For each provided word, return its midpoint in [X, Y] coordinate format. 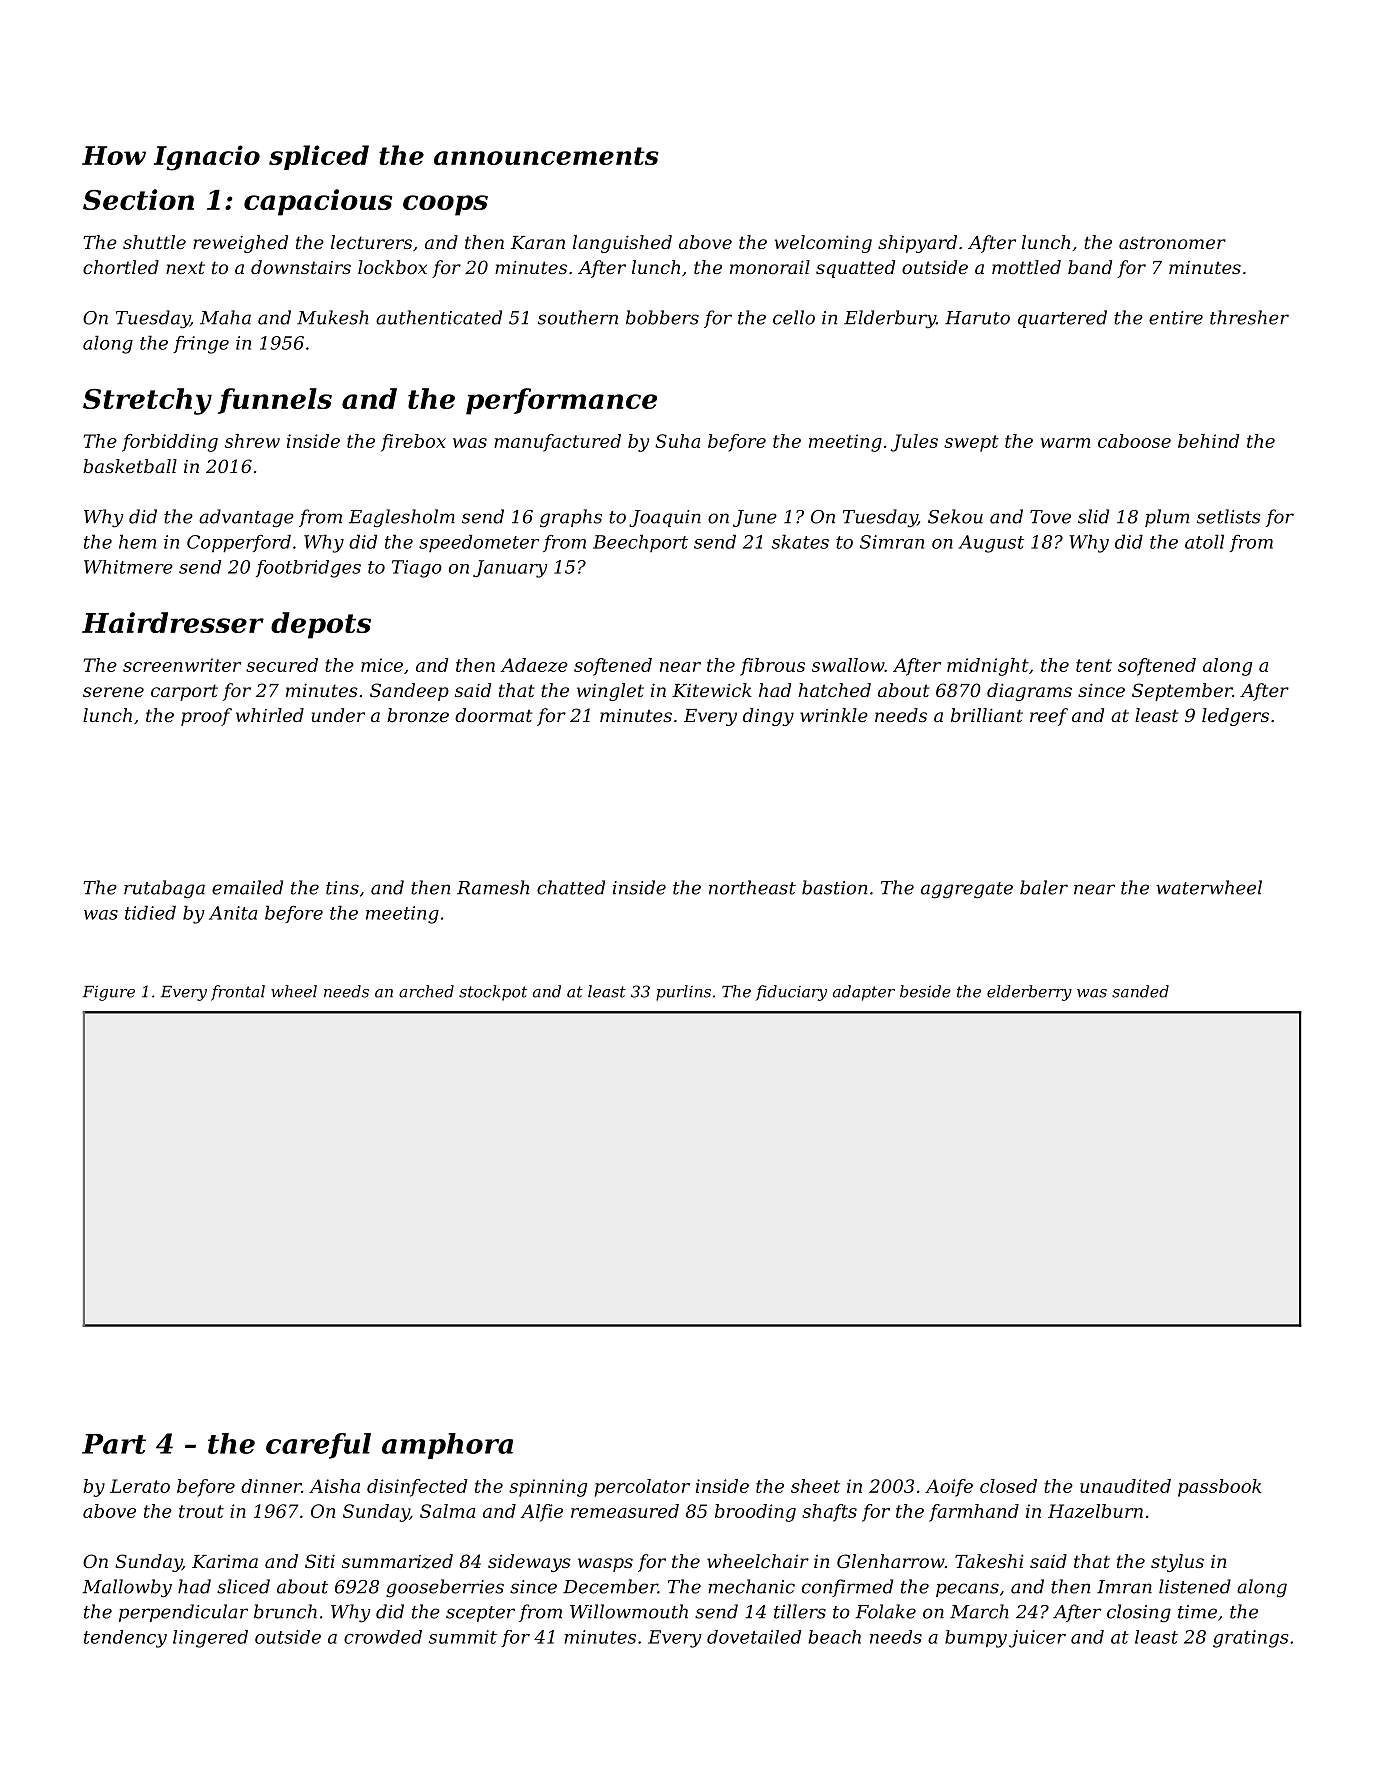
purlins [683, 993]
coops [445, 205]
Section [138, 199]
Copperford [239, 543]
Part [114, 1444]
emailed [247, 887]
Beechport [640, 543]
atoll [1204, 541]
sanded [1140, 991]
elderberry [1029, 993]
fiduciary [791, 993]
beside [925, 991]
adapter [864, 993]
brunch [285, 1611]
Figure [109, 993]
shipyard [917, 244]
